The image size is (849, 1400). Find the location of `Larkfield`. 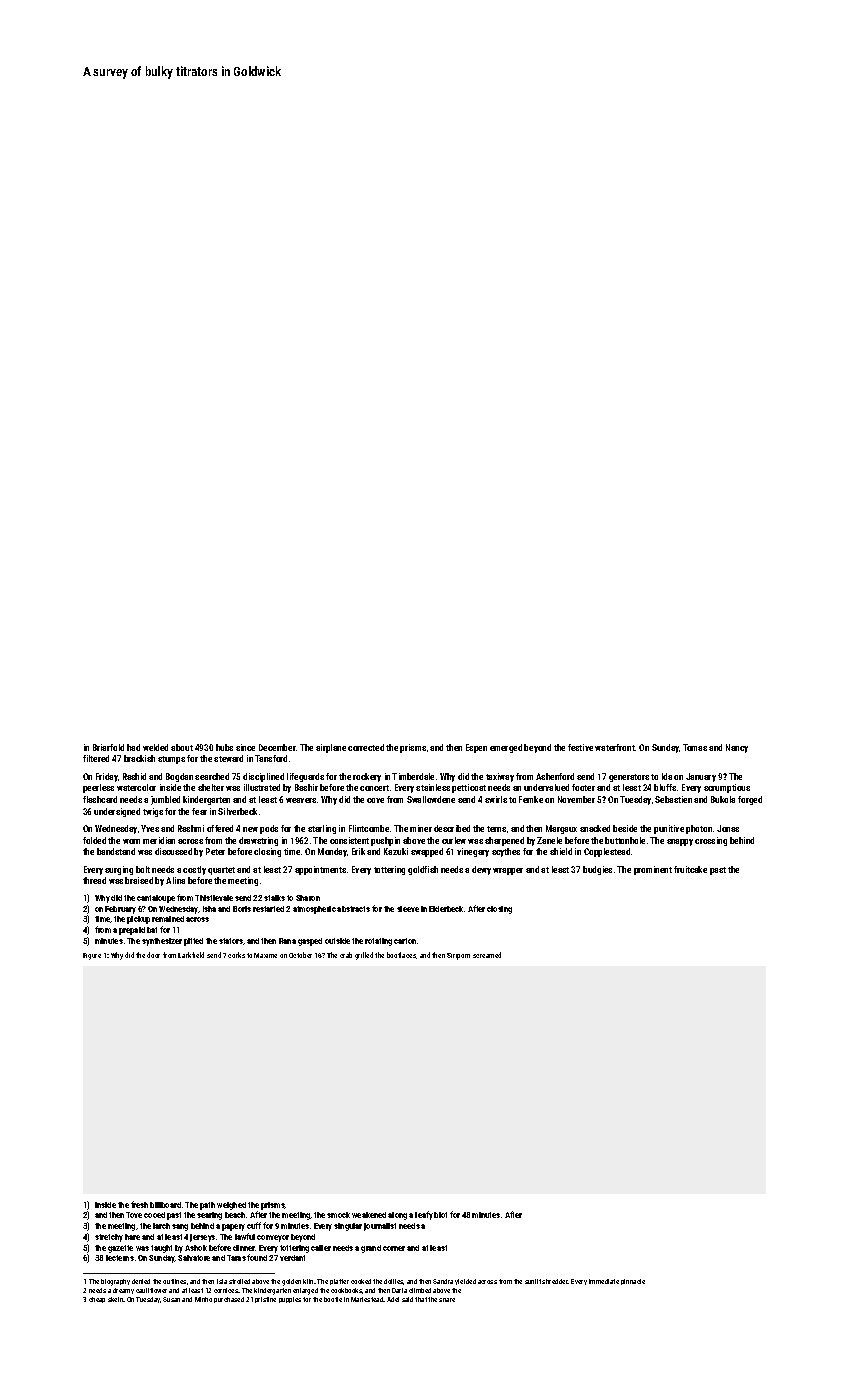

Larkfield is located at coordinates (191, 955).
